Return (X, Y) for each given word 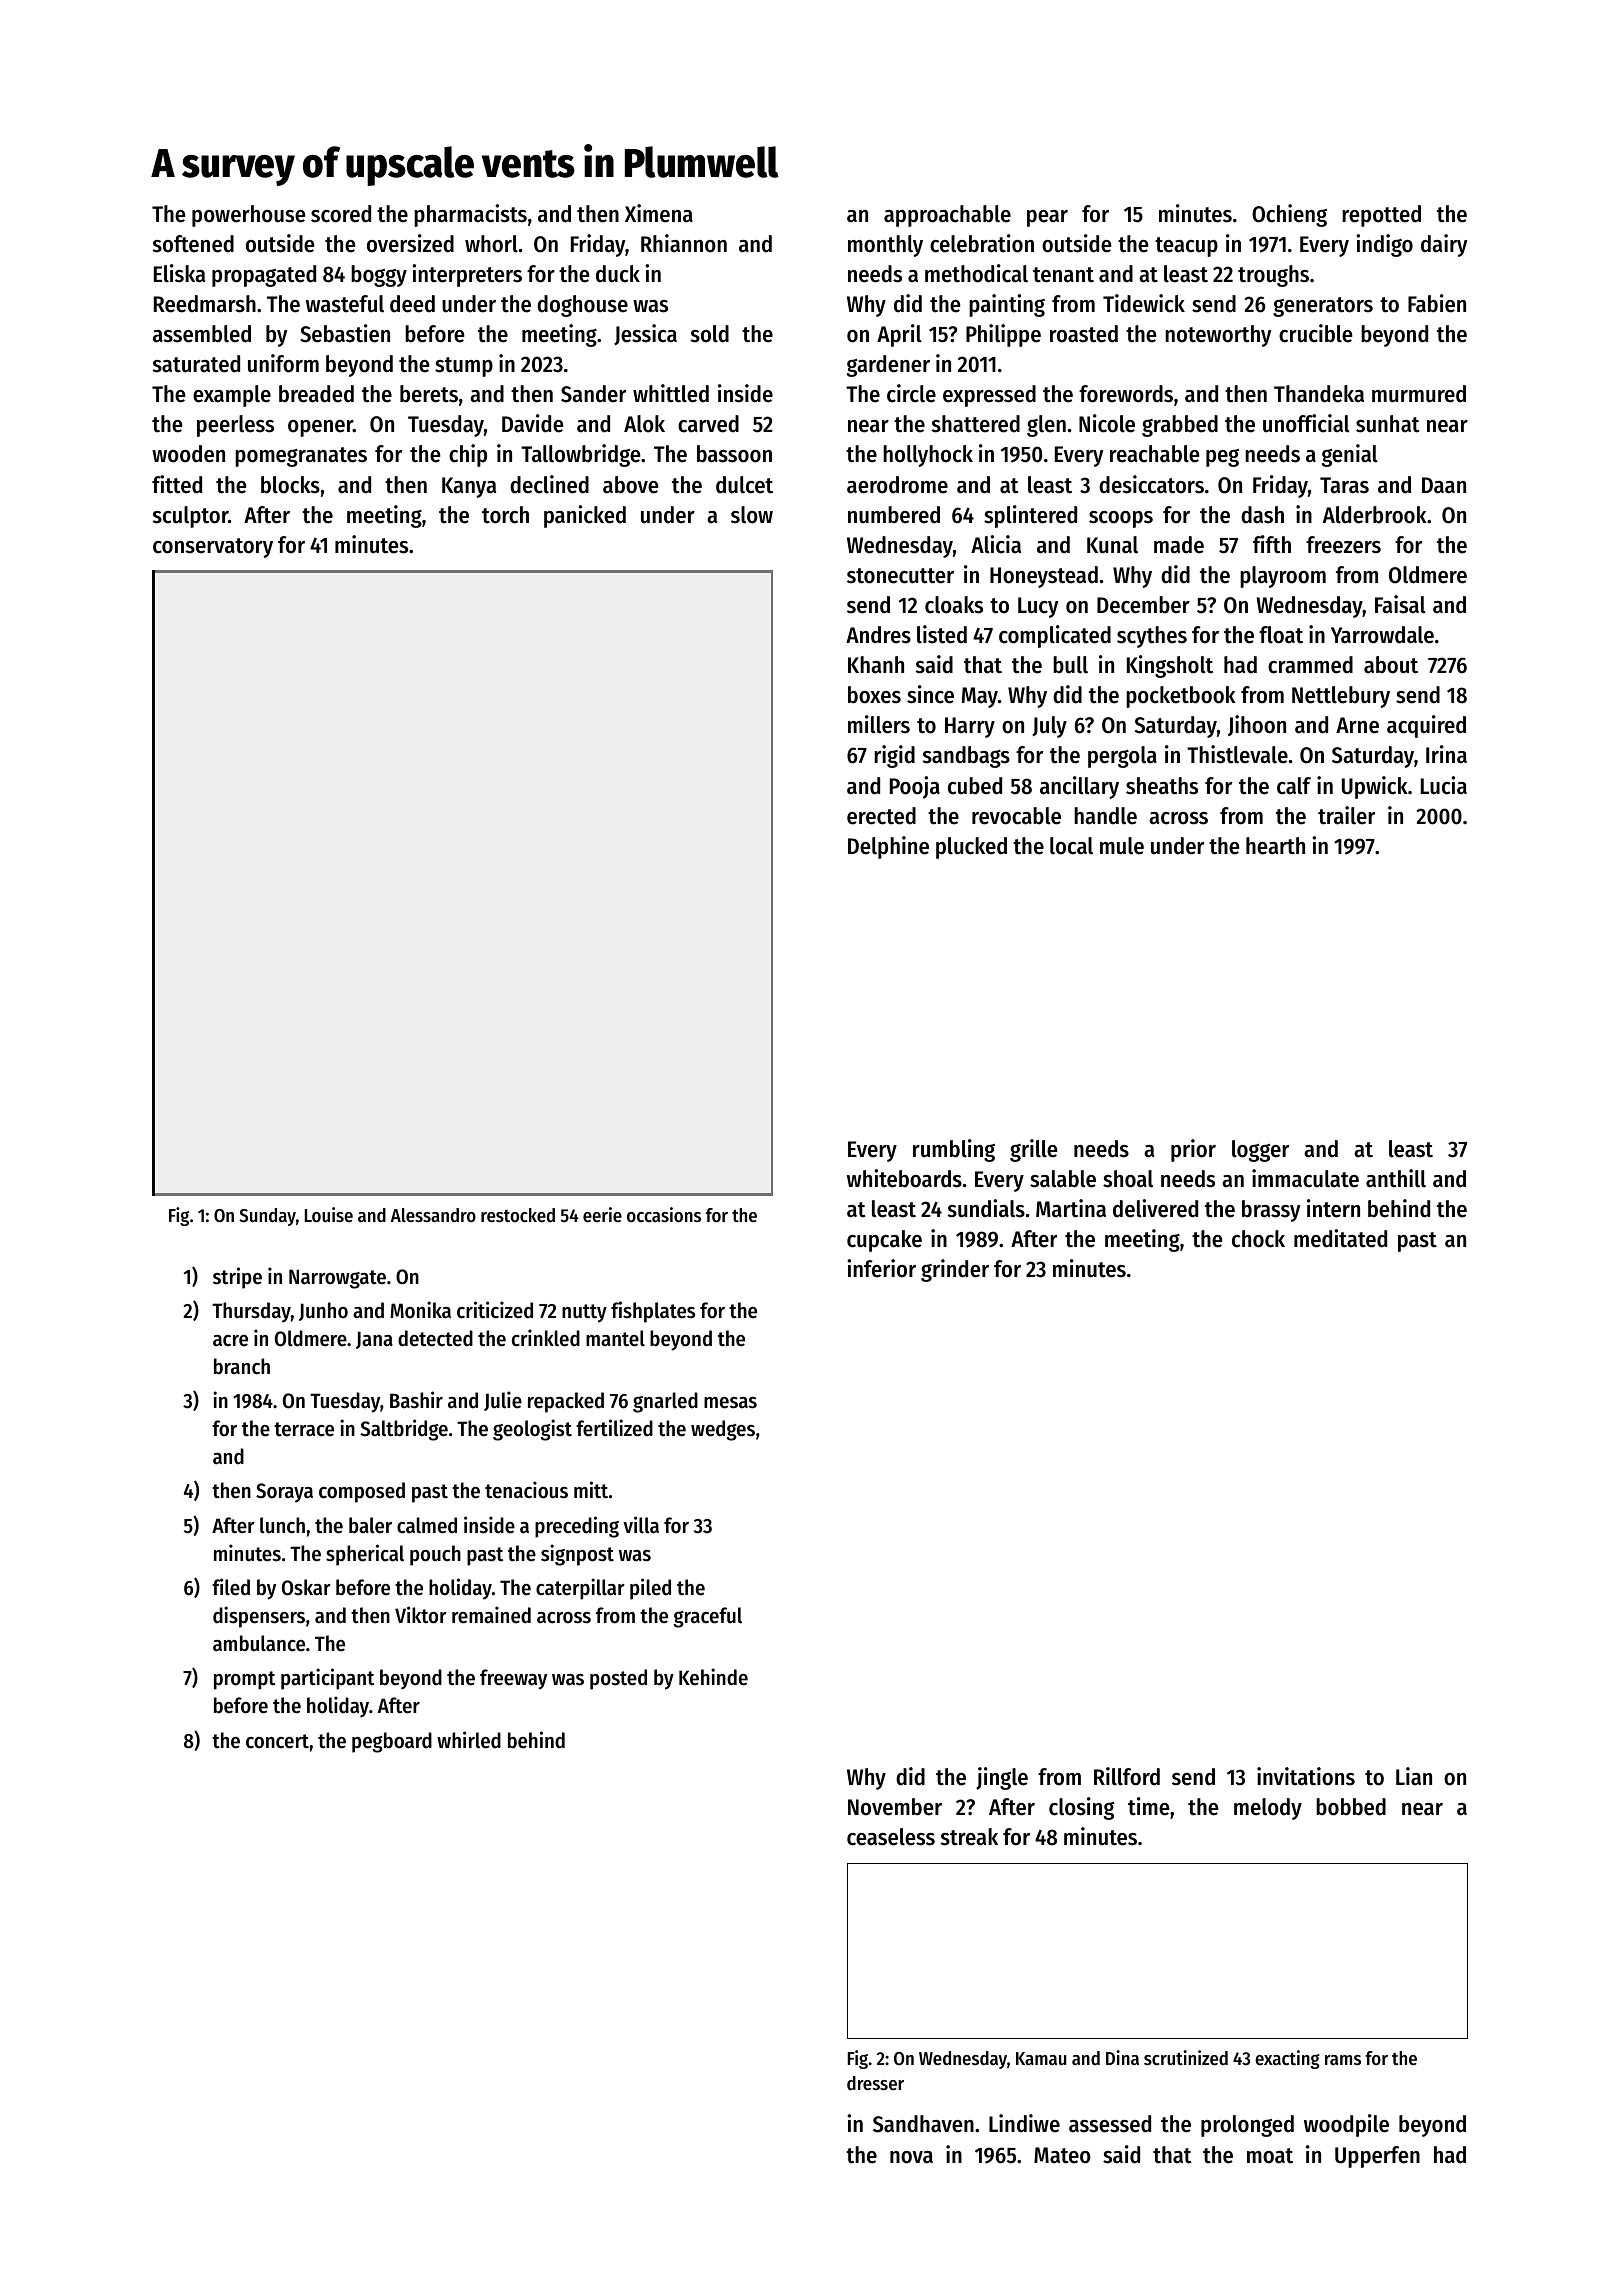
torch (505, 515)
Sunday (267, 1217)
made (1179, 545)
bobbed (1351, 1807)
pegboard (392, 1742)
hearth (1275, 846)
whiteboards (904, 1178)
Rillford (1127, 1776)
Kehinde (713, 1677)
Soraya (284, 1493)
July (1049, 727)
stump (464, 367)
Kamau (1041, 2058)
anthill (1396, 1178)
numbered (894, 515)
